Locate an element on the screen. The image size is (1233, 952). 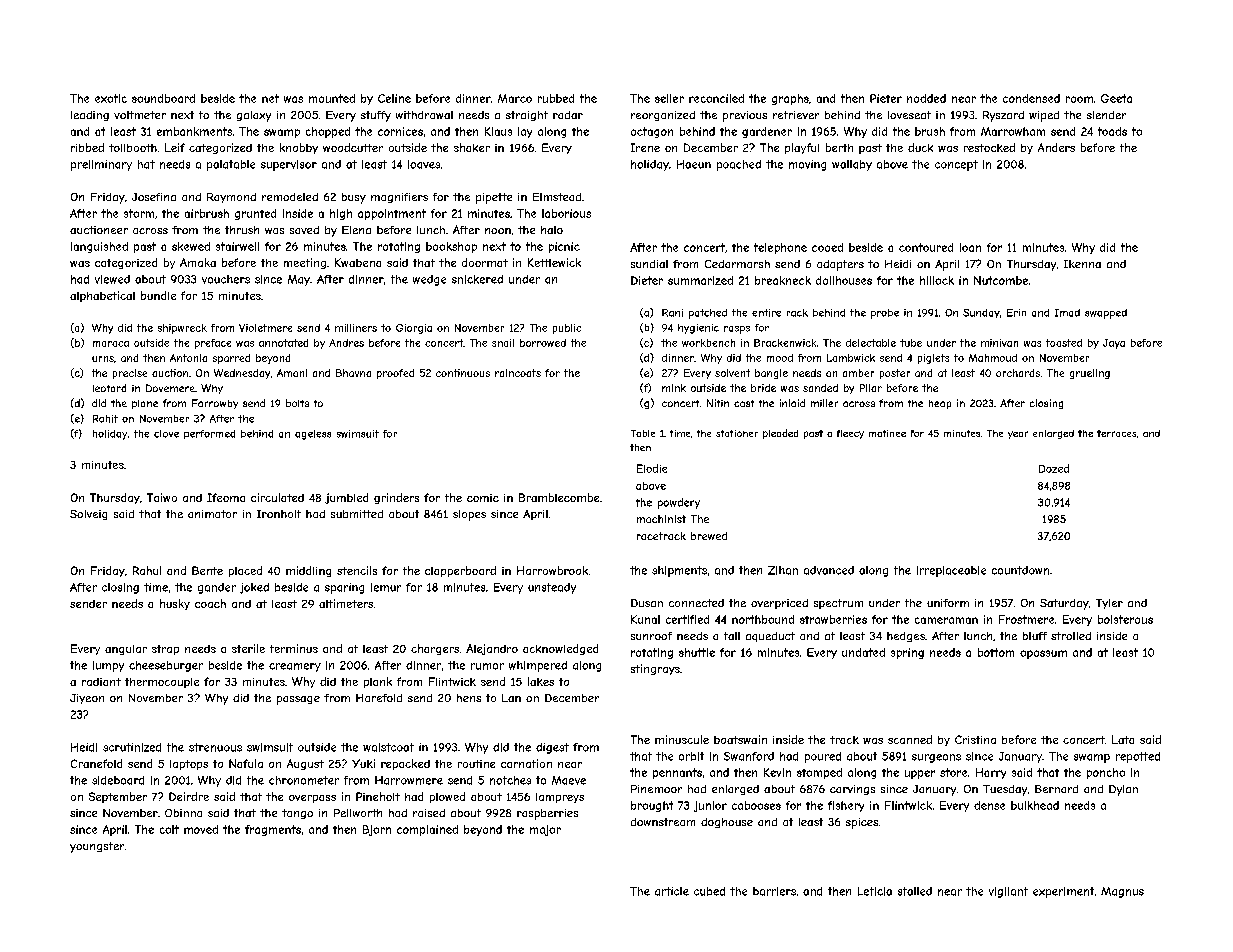
bundle is located at coordinates (158, 295).
